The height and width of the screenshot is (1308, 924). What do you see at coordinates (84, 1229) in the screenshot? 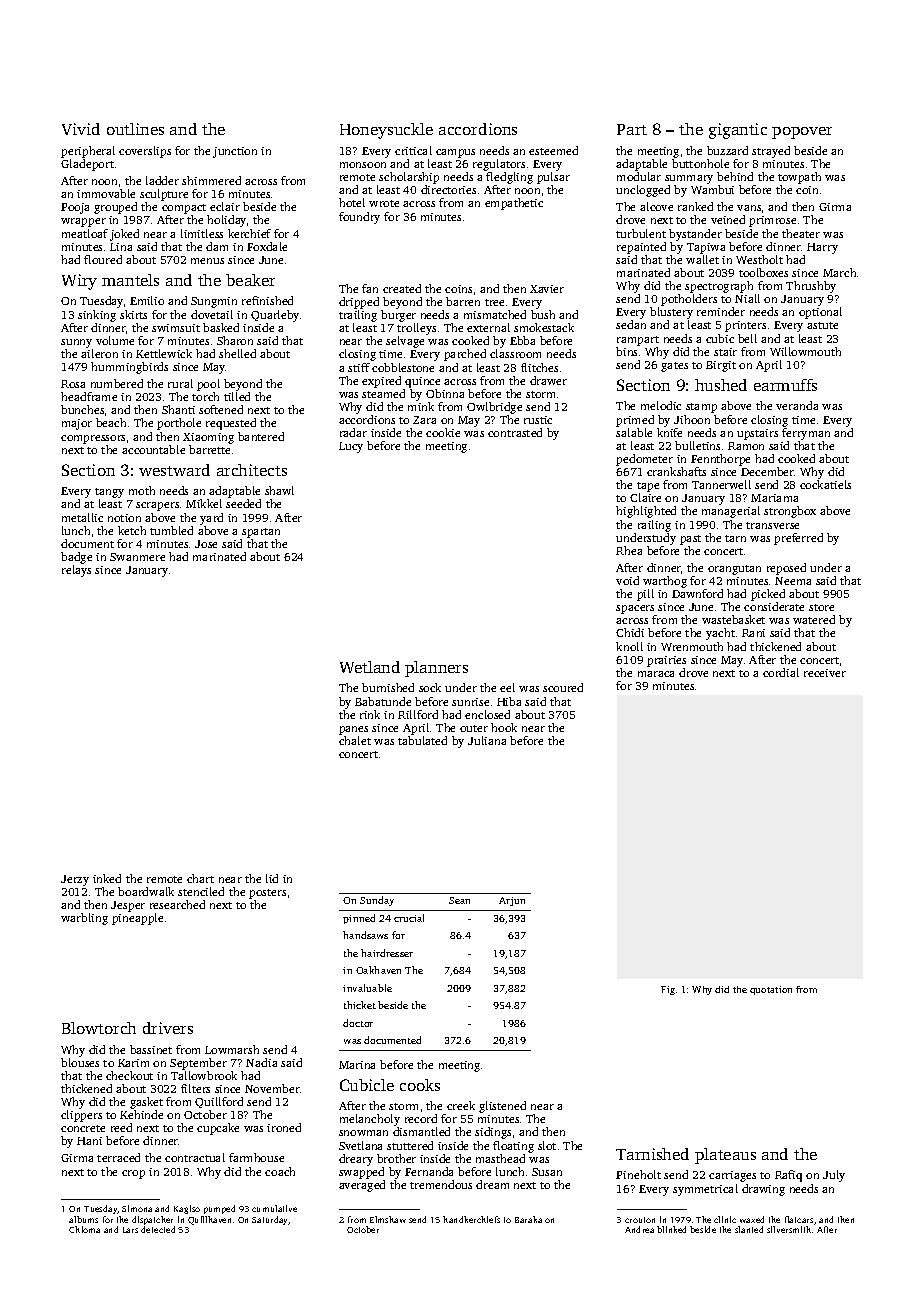
I see `Chioma` at bounding box center [84, 1229].
